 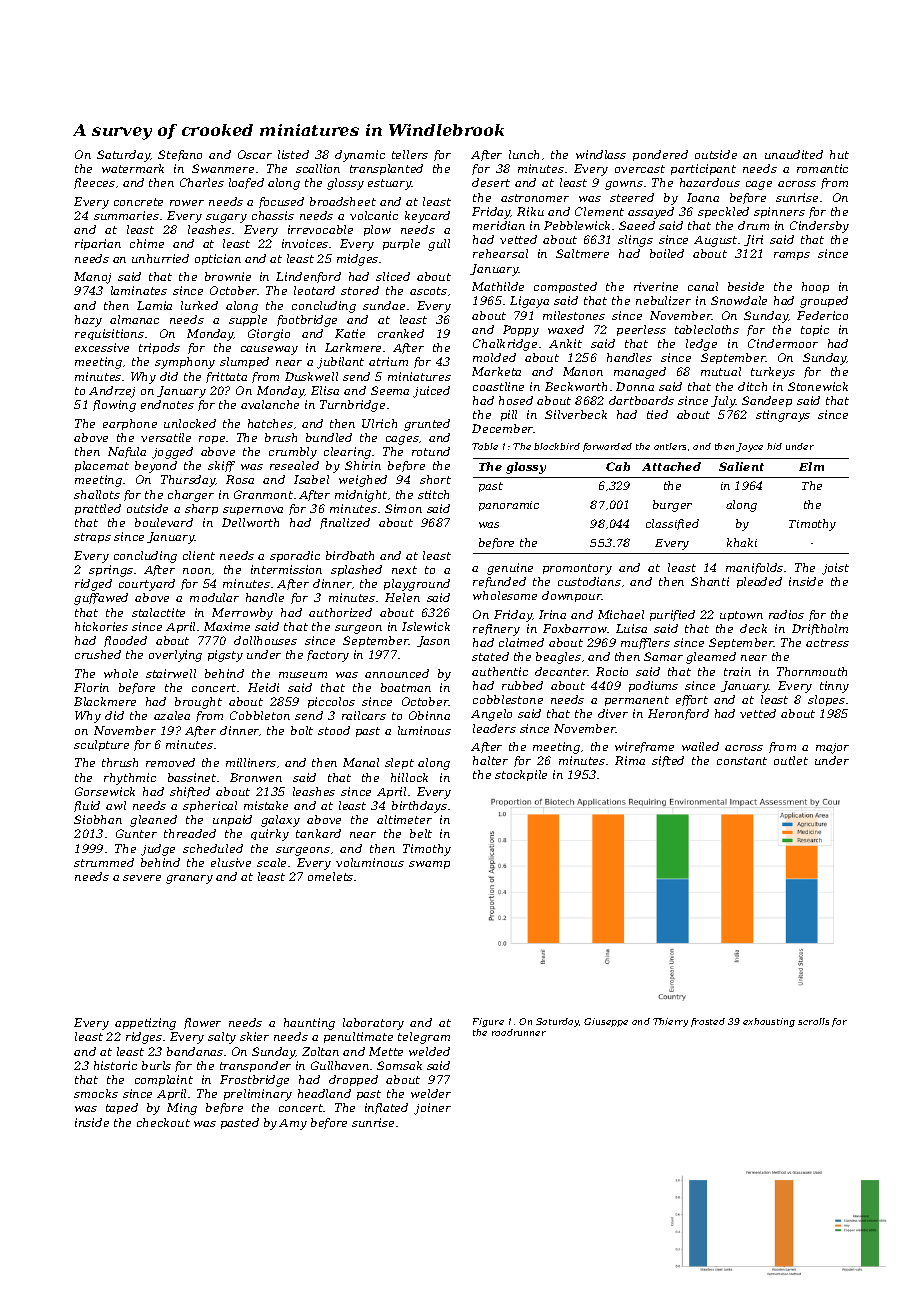 I want to click on springs, so click(x=111, y=571).
